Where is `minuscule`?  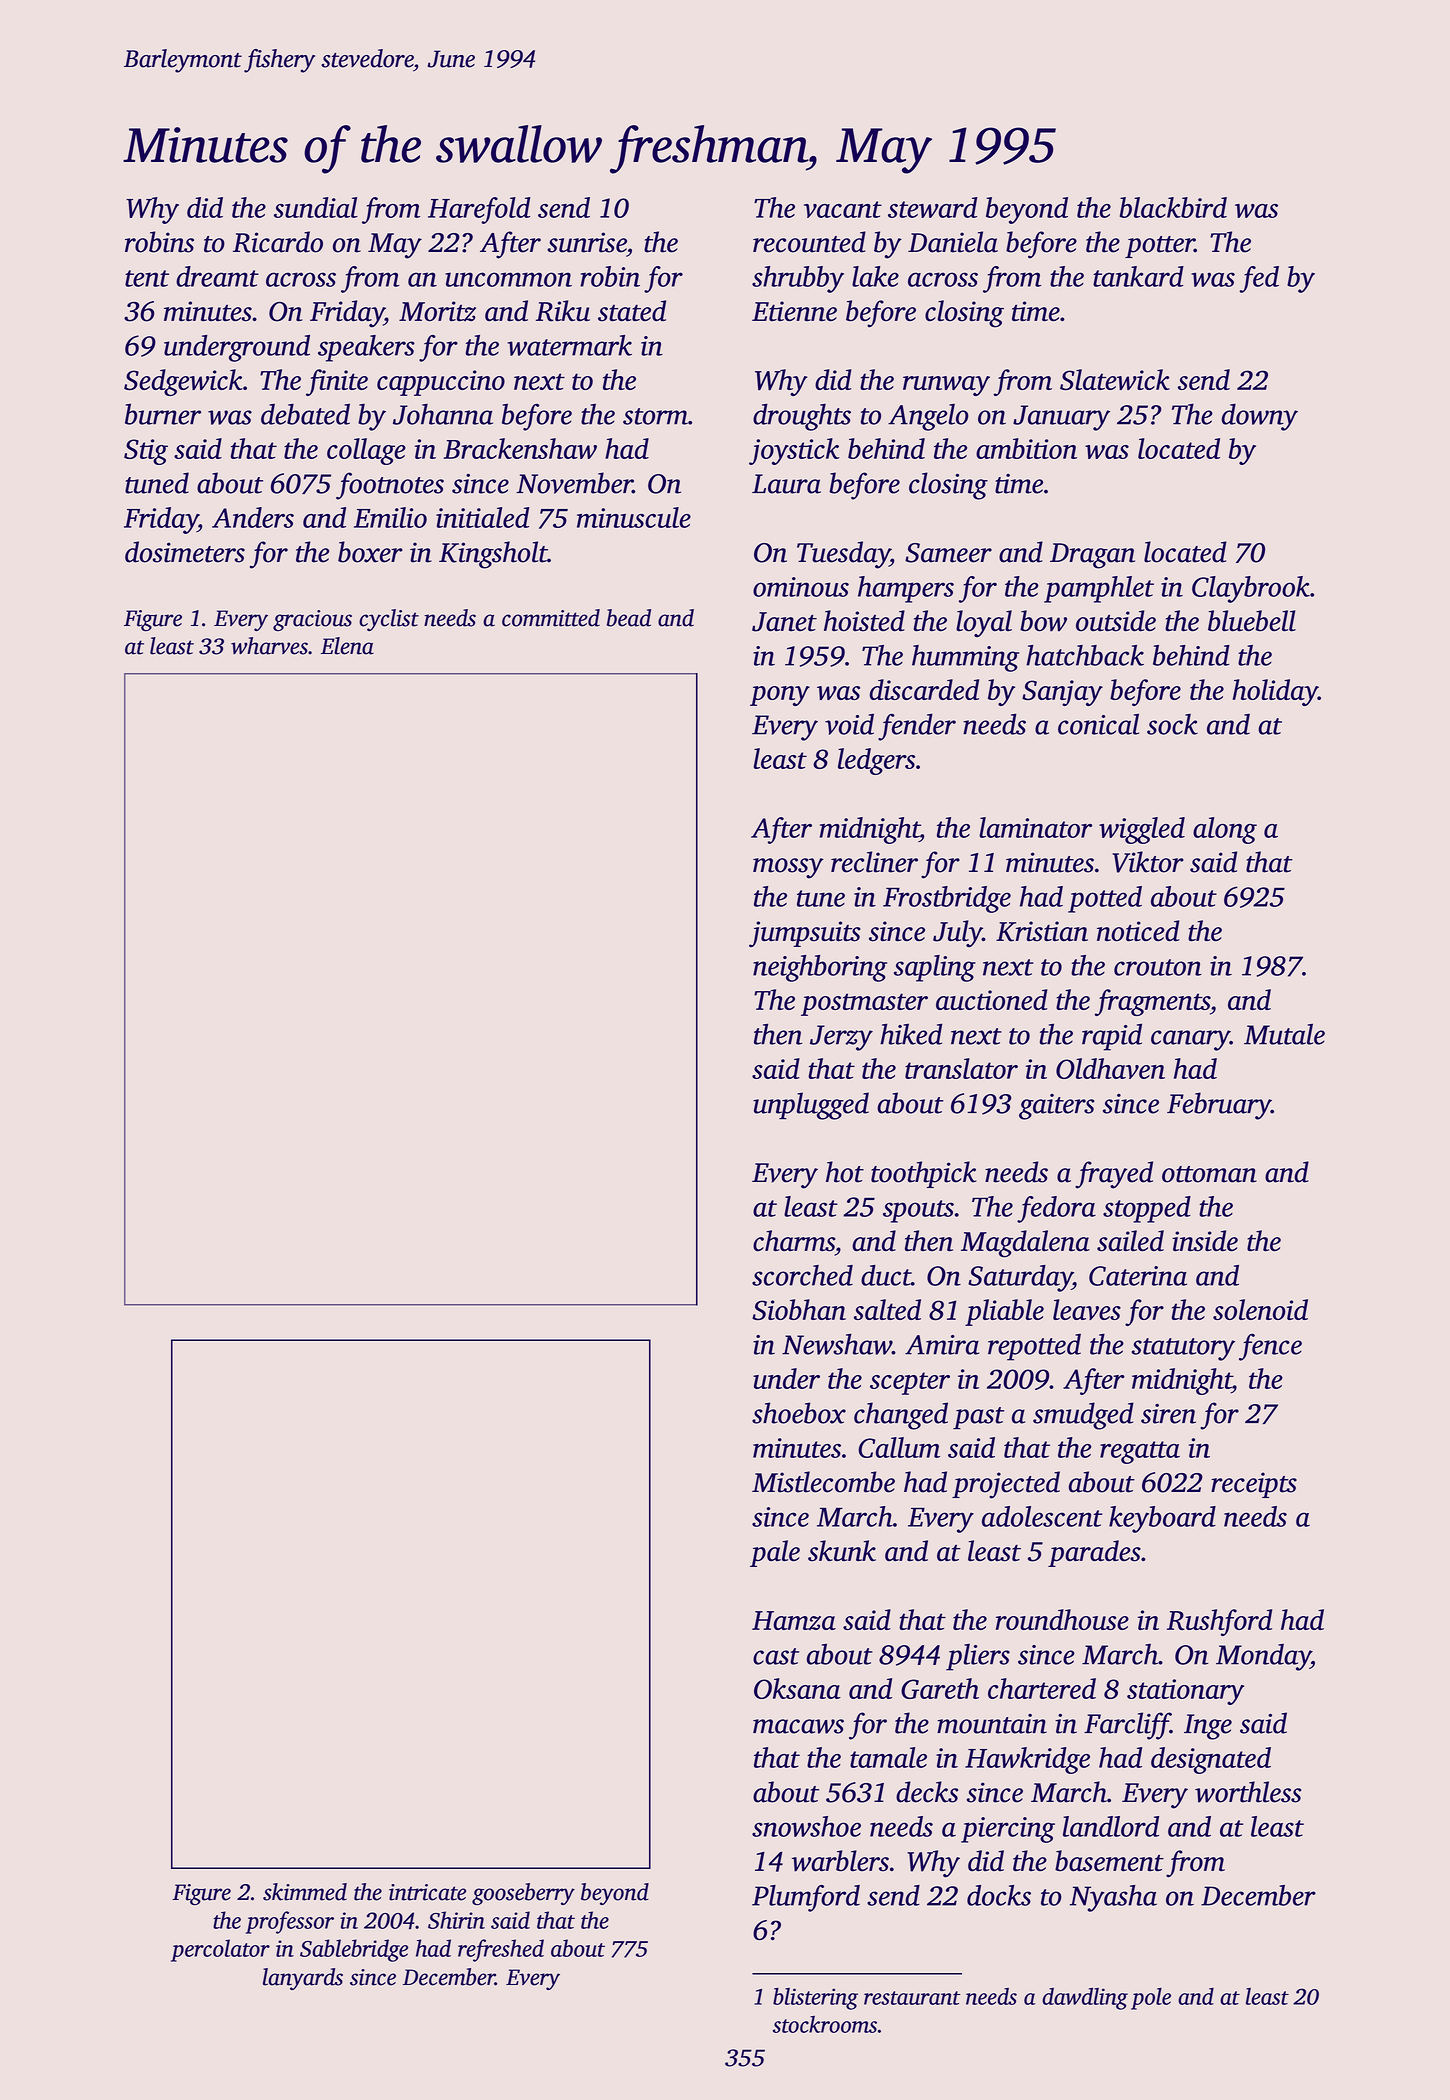 minuscule is located at coordinates (634, 517).
